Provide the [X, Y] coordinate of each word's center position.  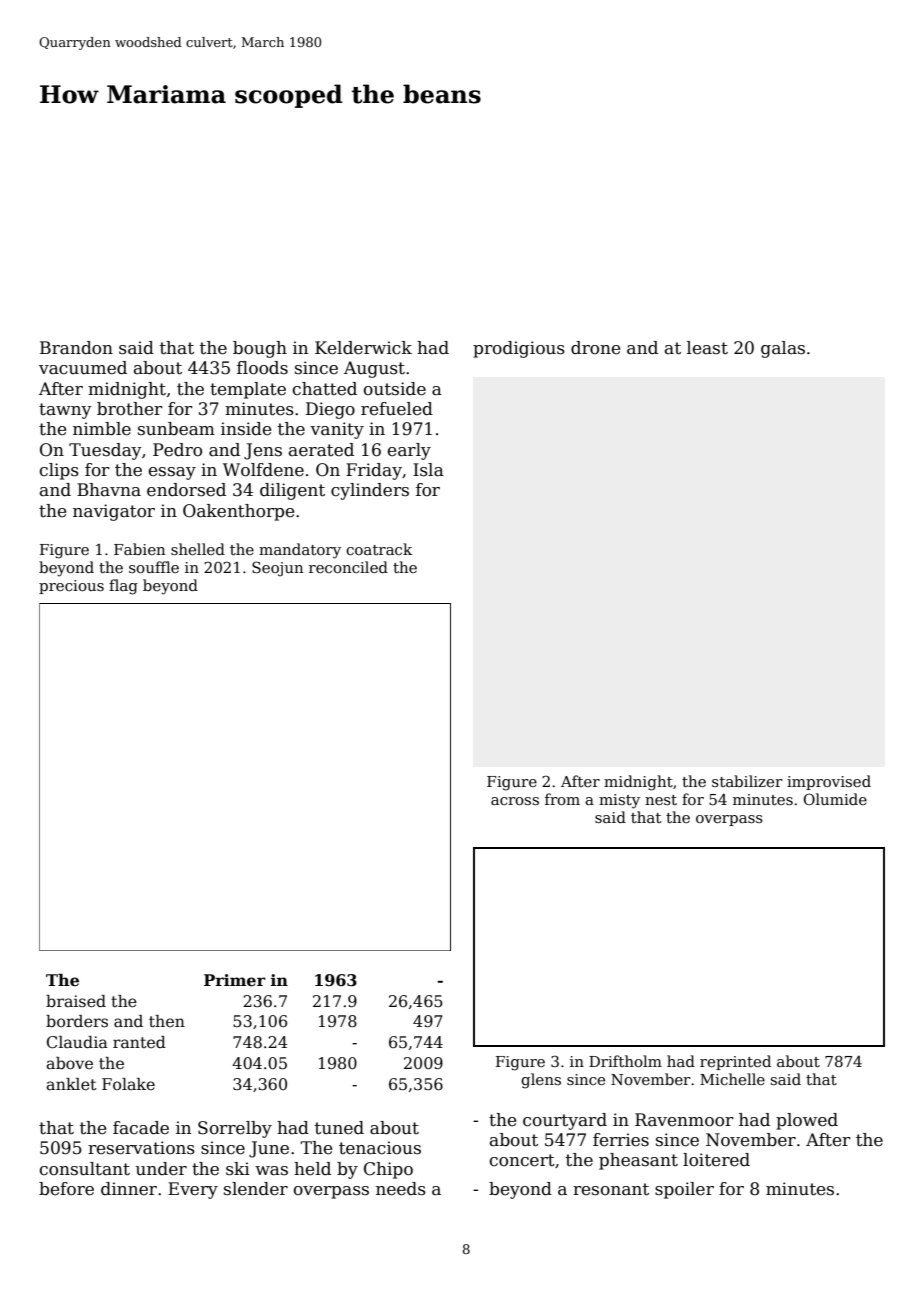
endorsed [186, 490]
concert [522, 1160]
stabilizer [747, 781]
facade [141, 1128]
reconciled [348, 567]
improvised [829, 782]
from [562, 799]
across [515, 801]
